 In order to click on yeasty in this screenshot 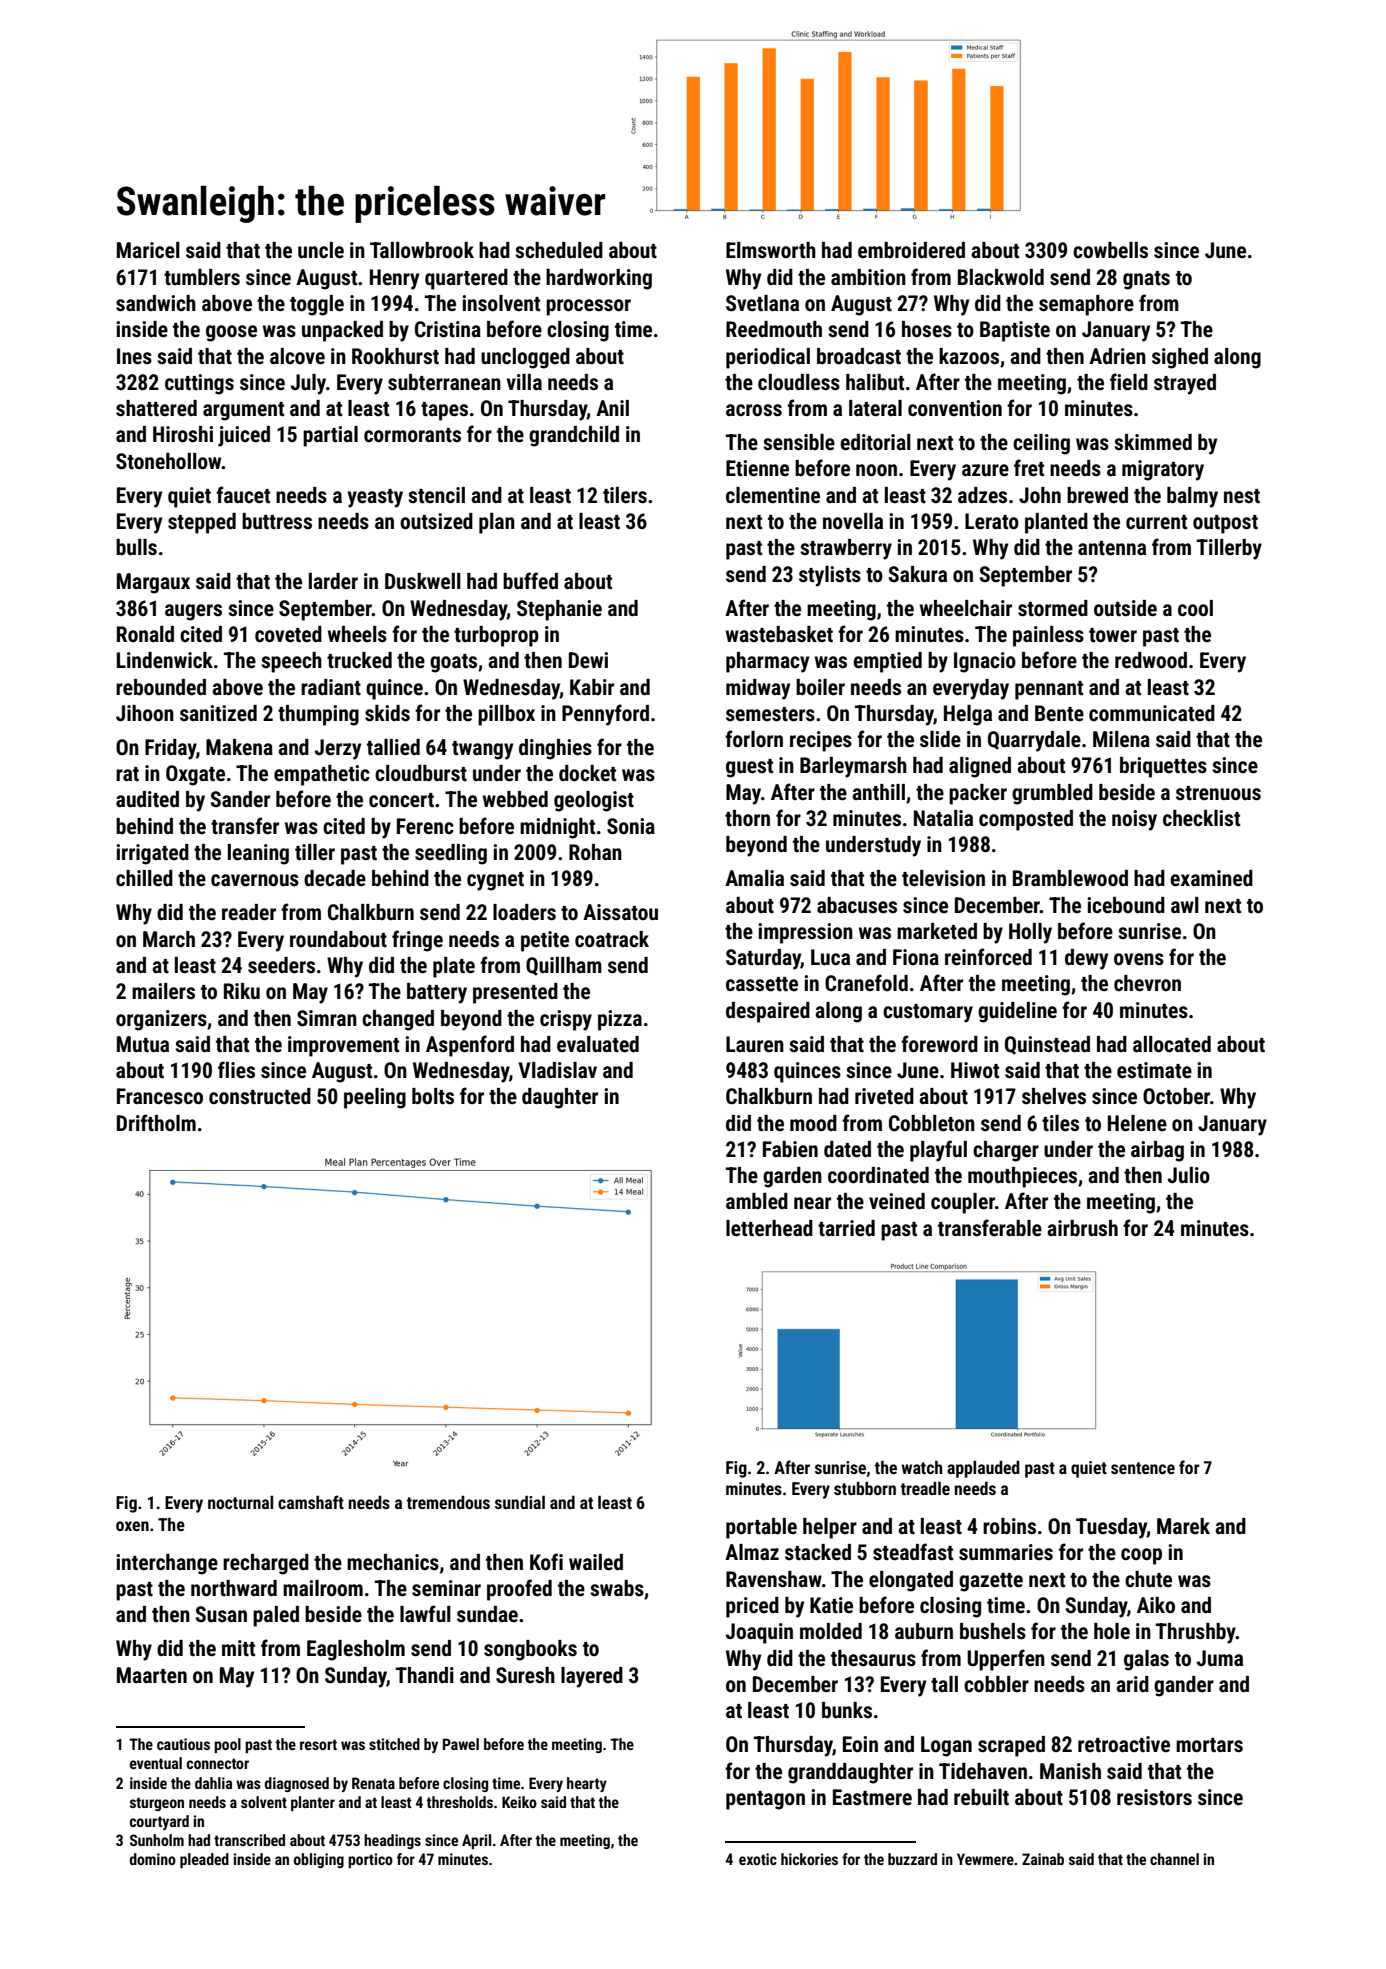, I will do `click(375, 498)`.
